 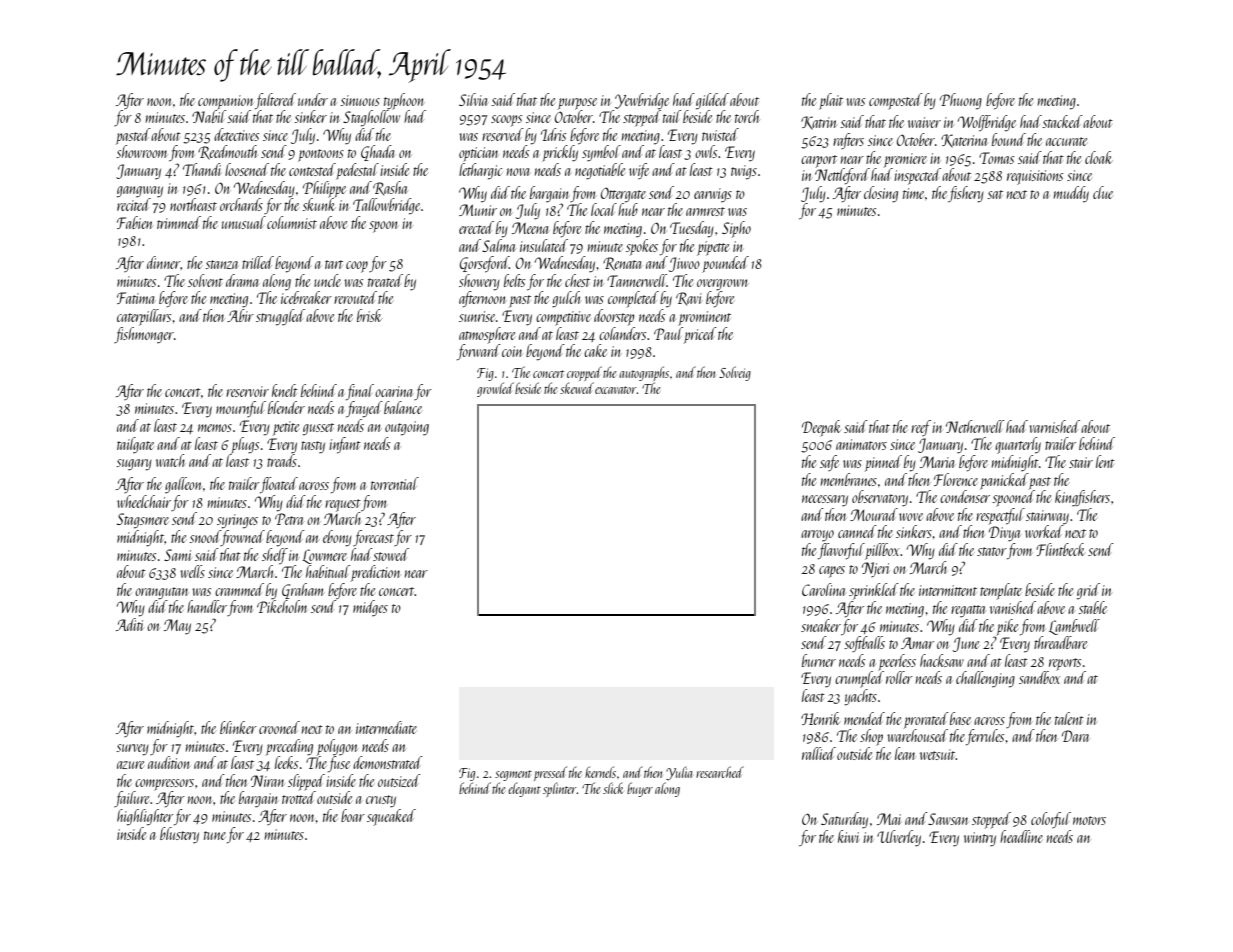 What do you see at coordinates (720, 134) in the image?
I see `twisted` at bounding box center [720, 134].
